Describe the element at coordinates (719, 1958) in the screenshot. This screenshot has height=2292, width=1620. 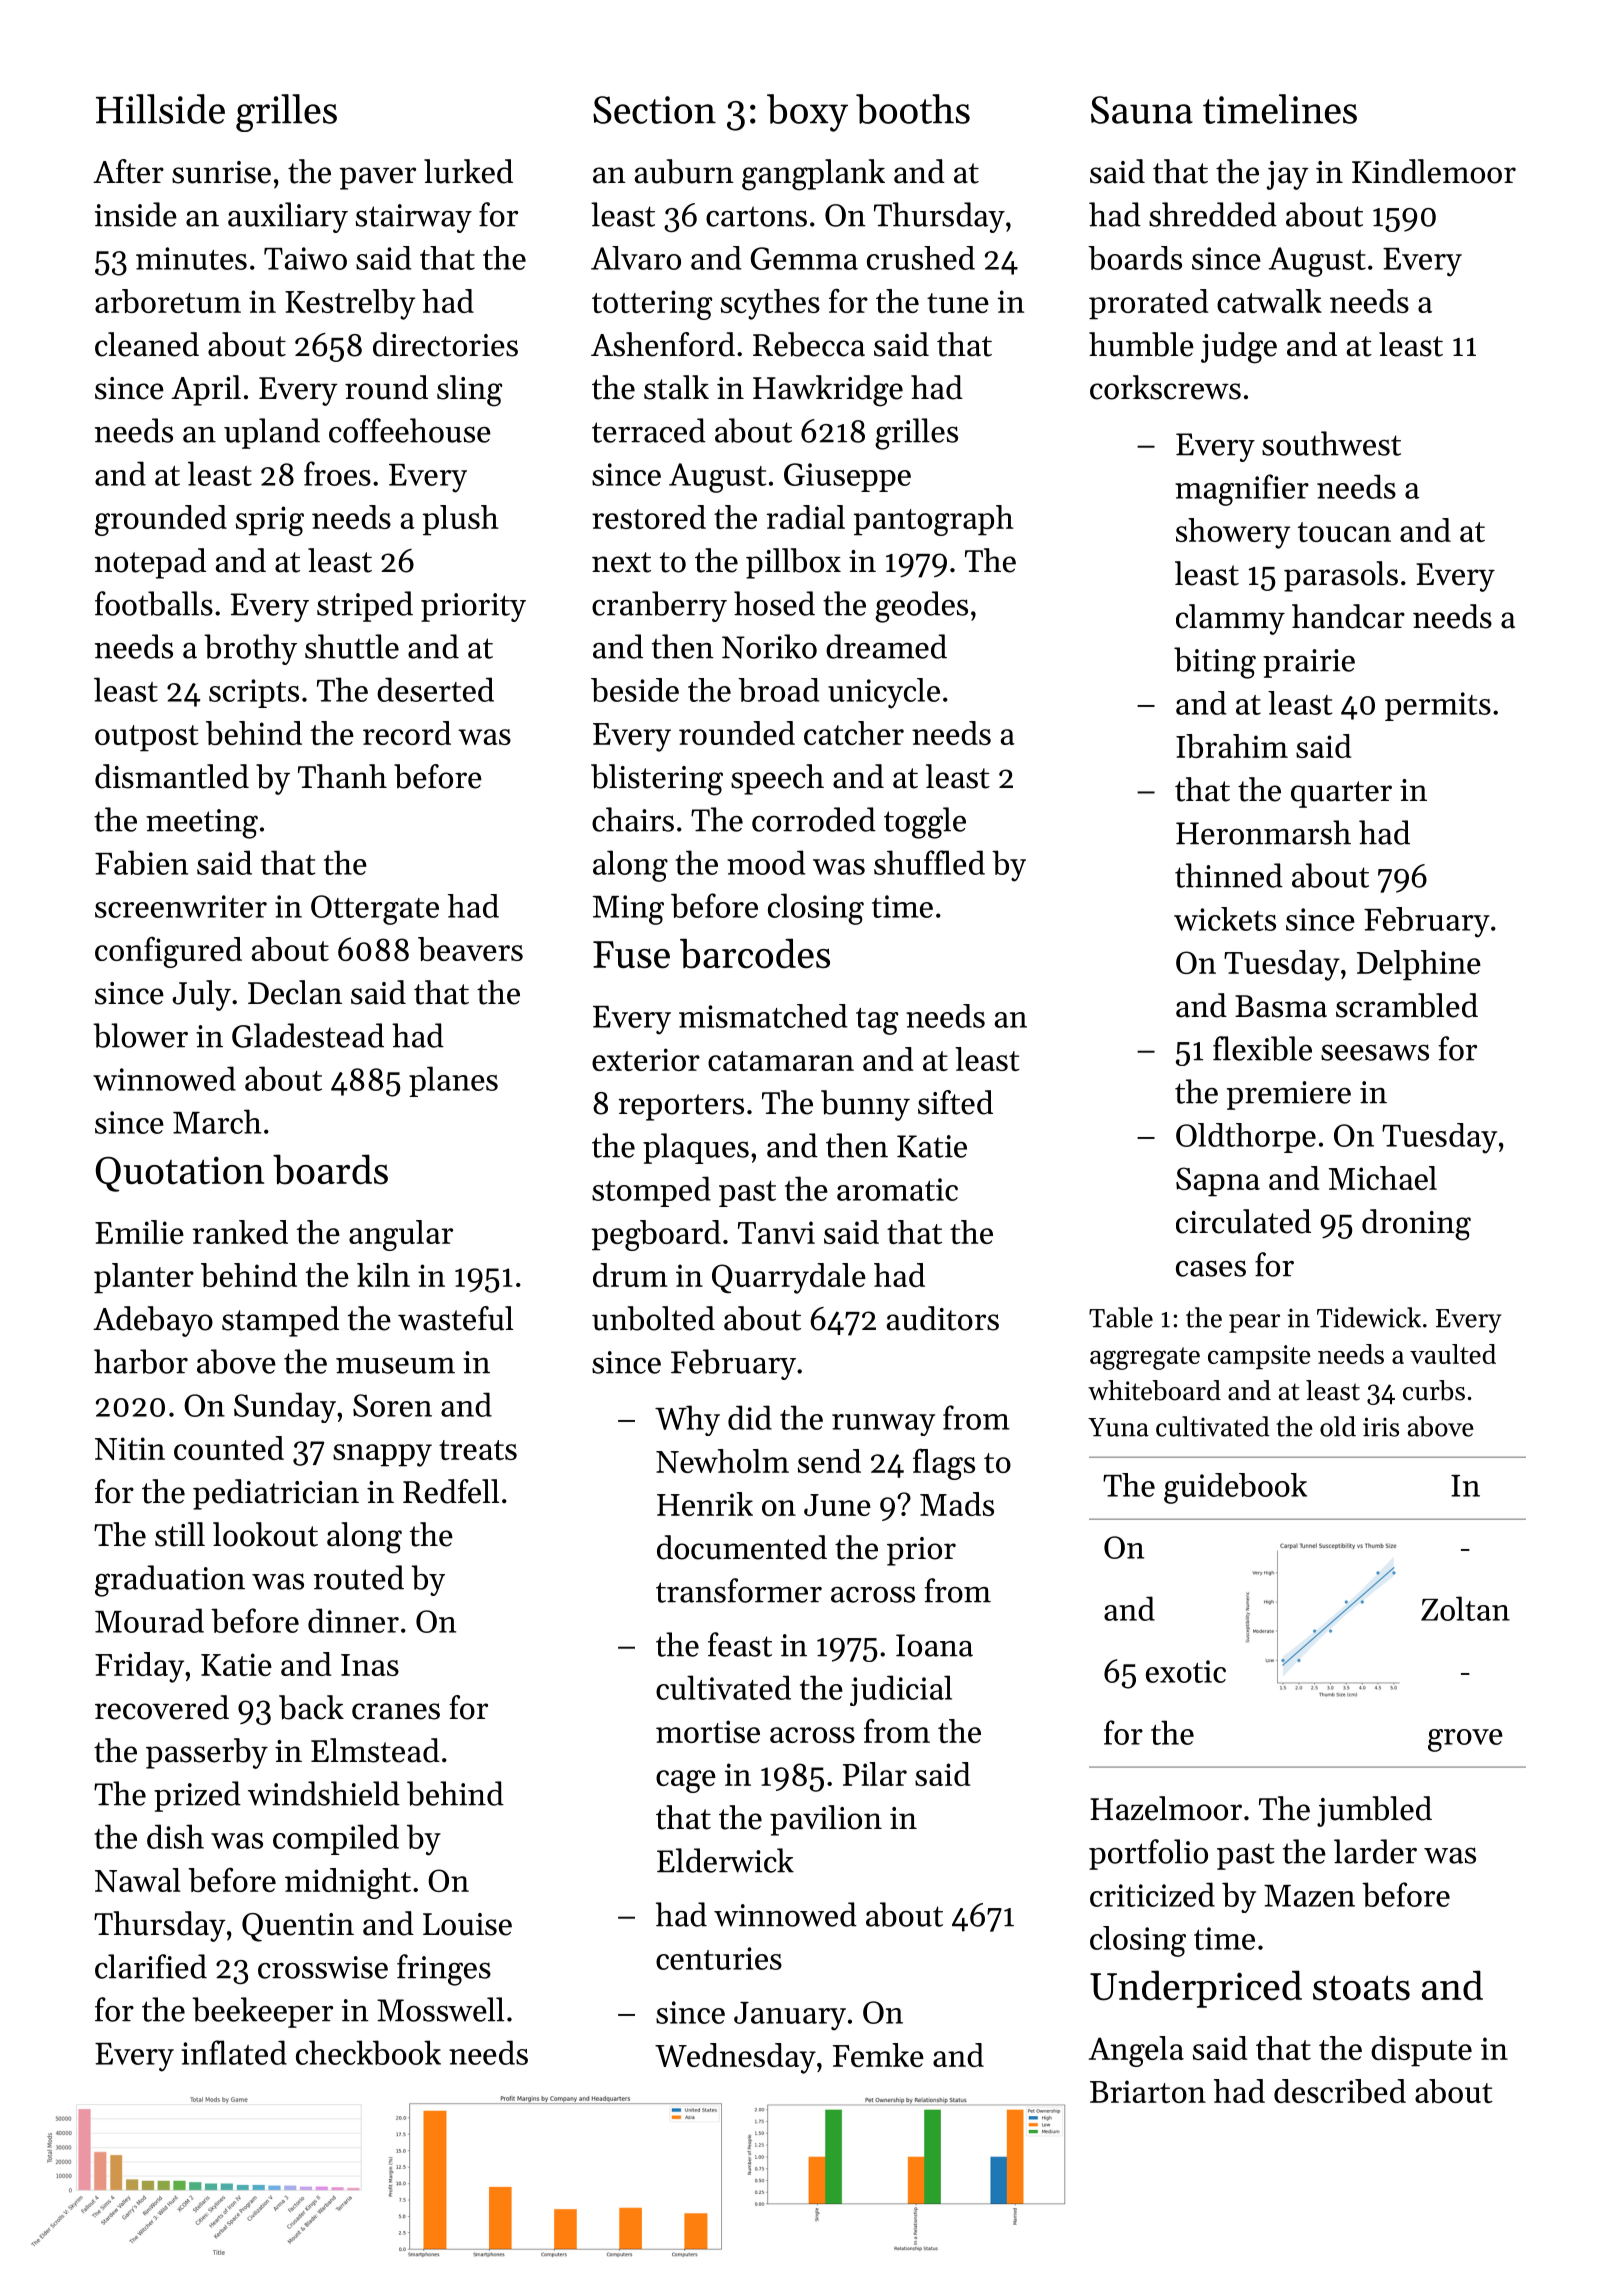
I see `centuries` at that location.
